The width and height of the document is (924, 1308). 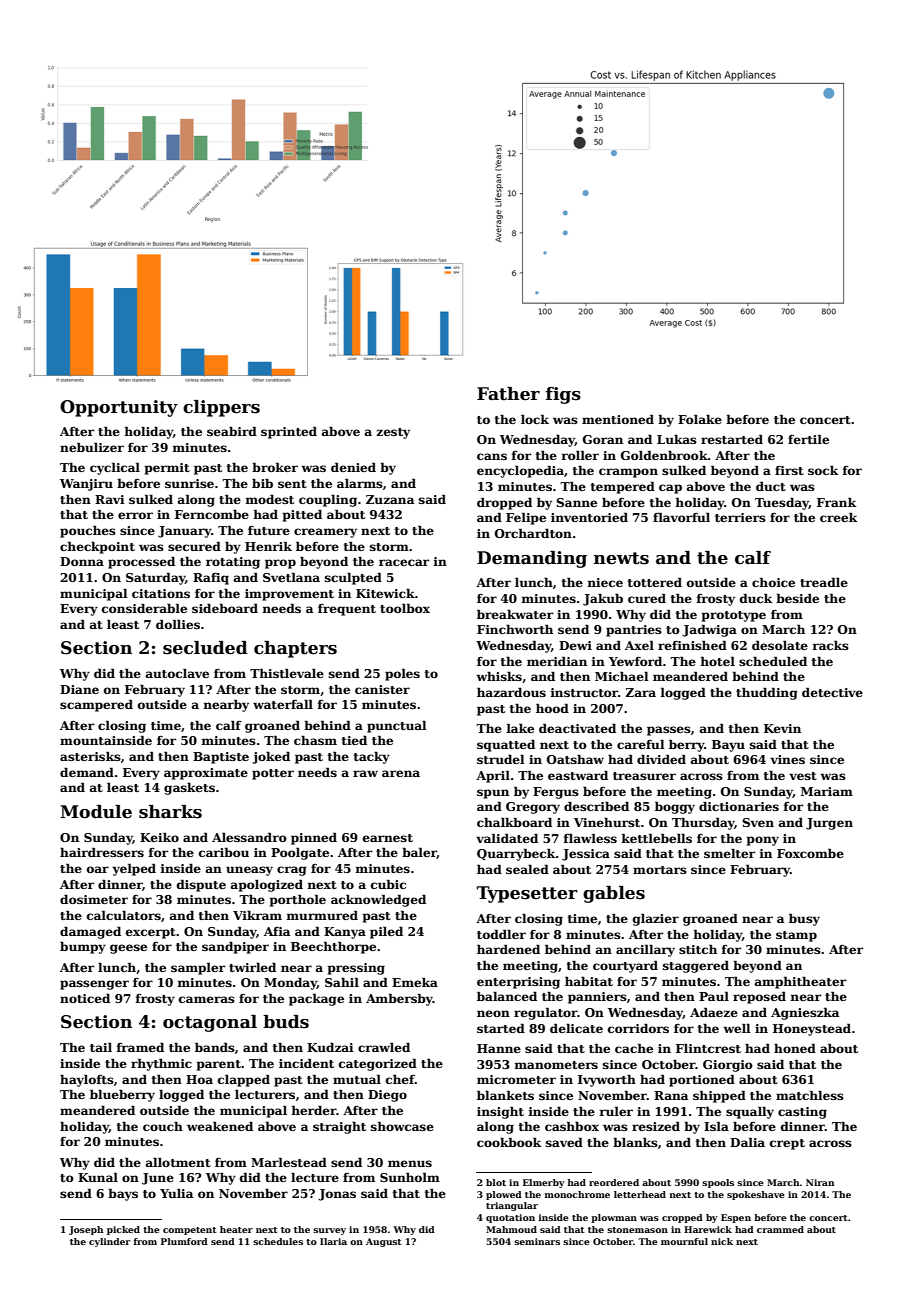 What do you see at coordinates (184, 1241) in the document?
I see `Plumford` at bounding box center [184, 1241].
